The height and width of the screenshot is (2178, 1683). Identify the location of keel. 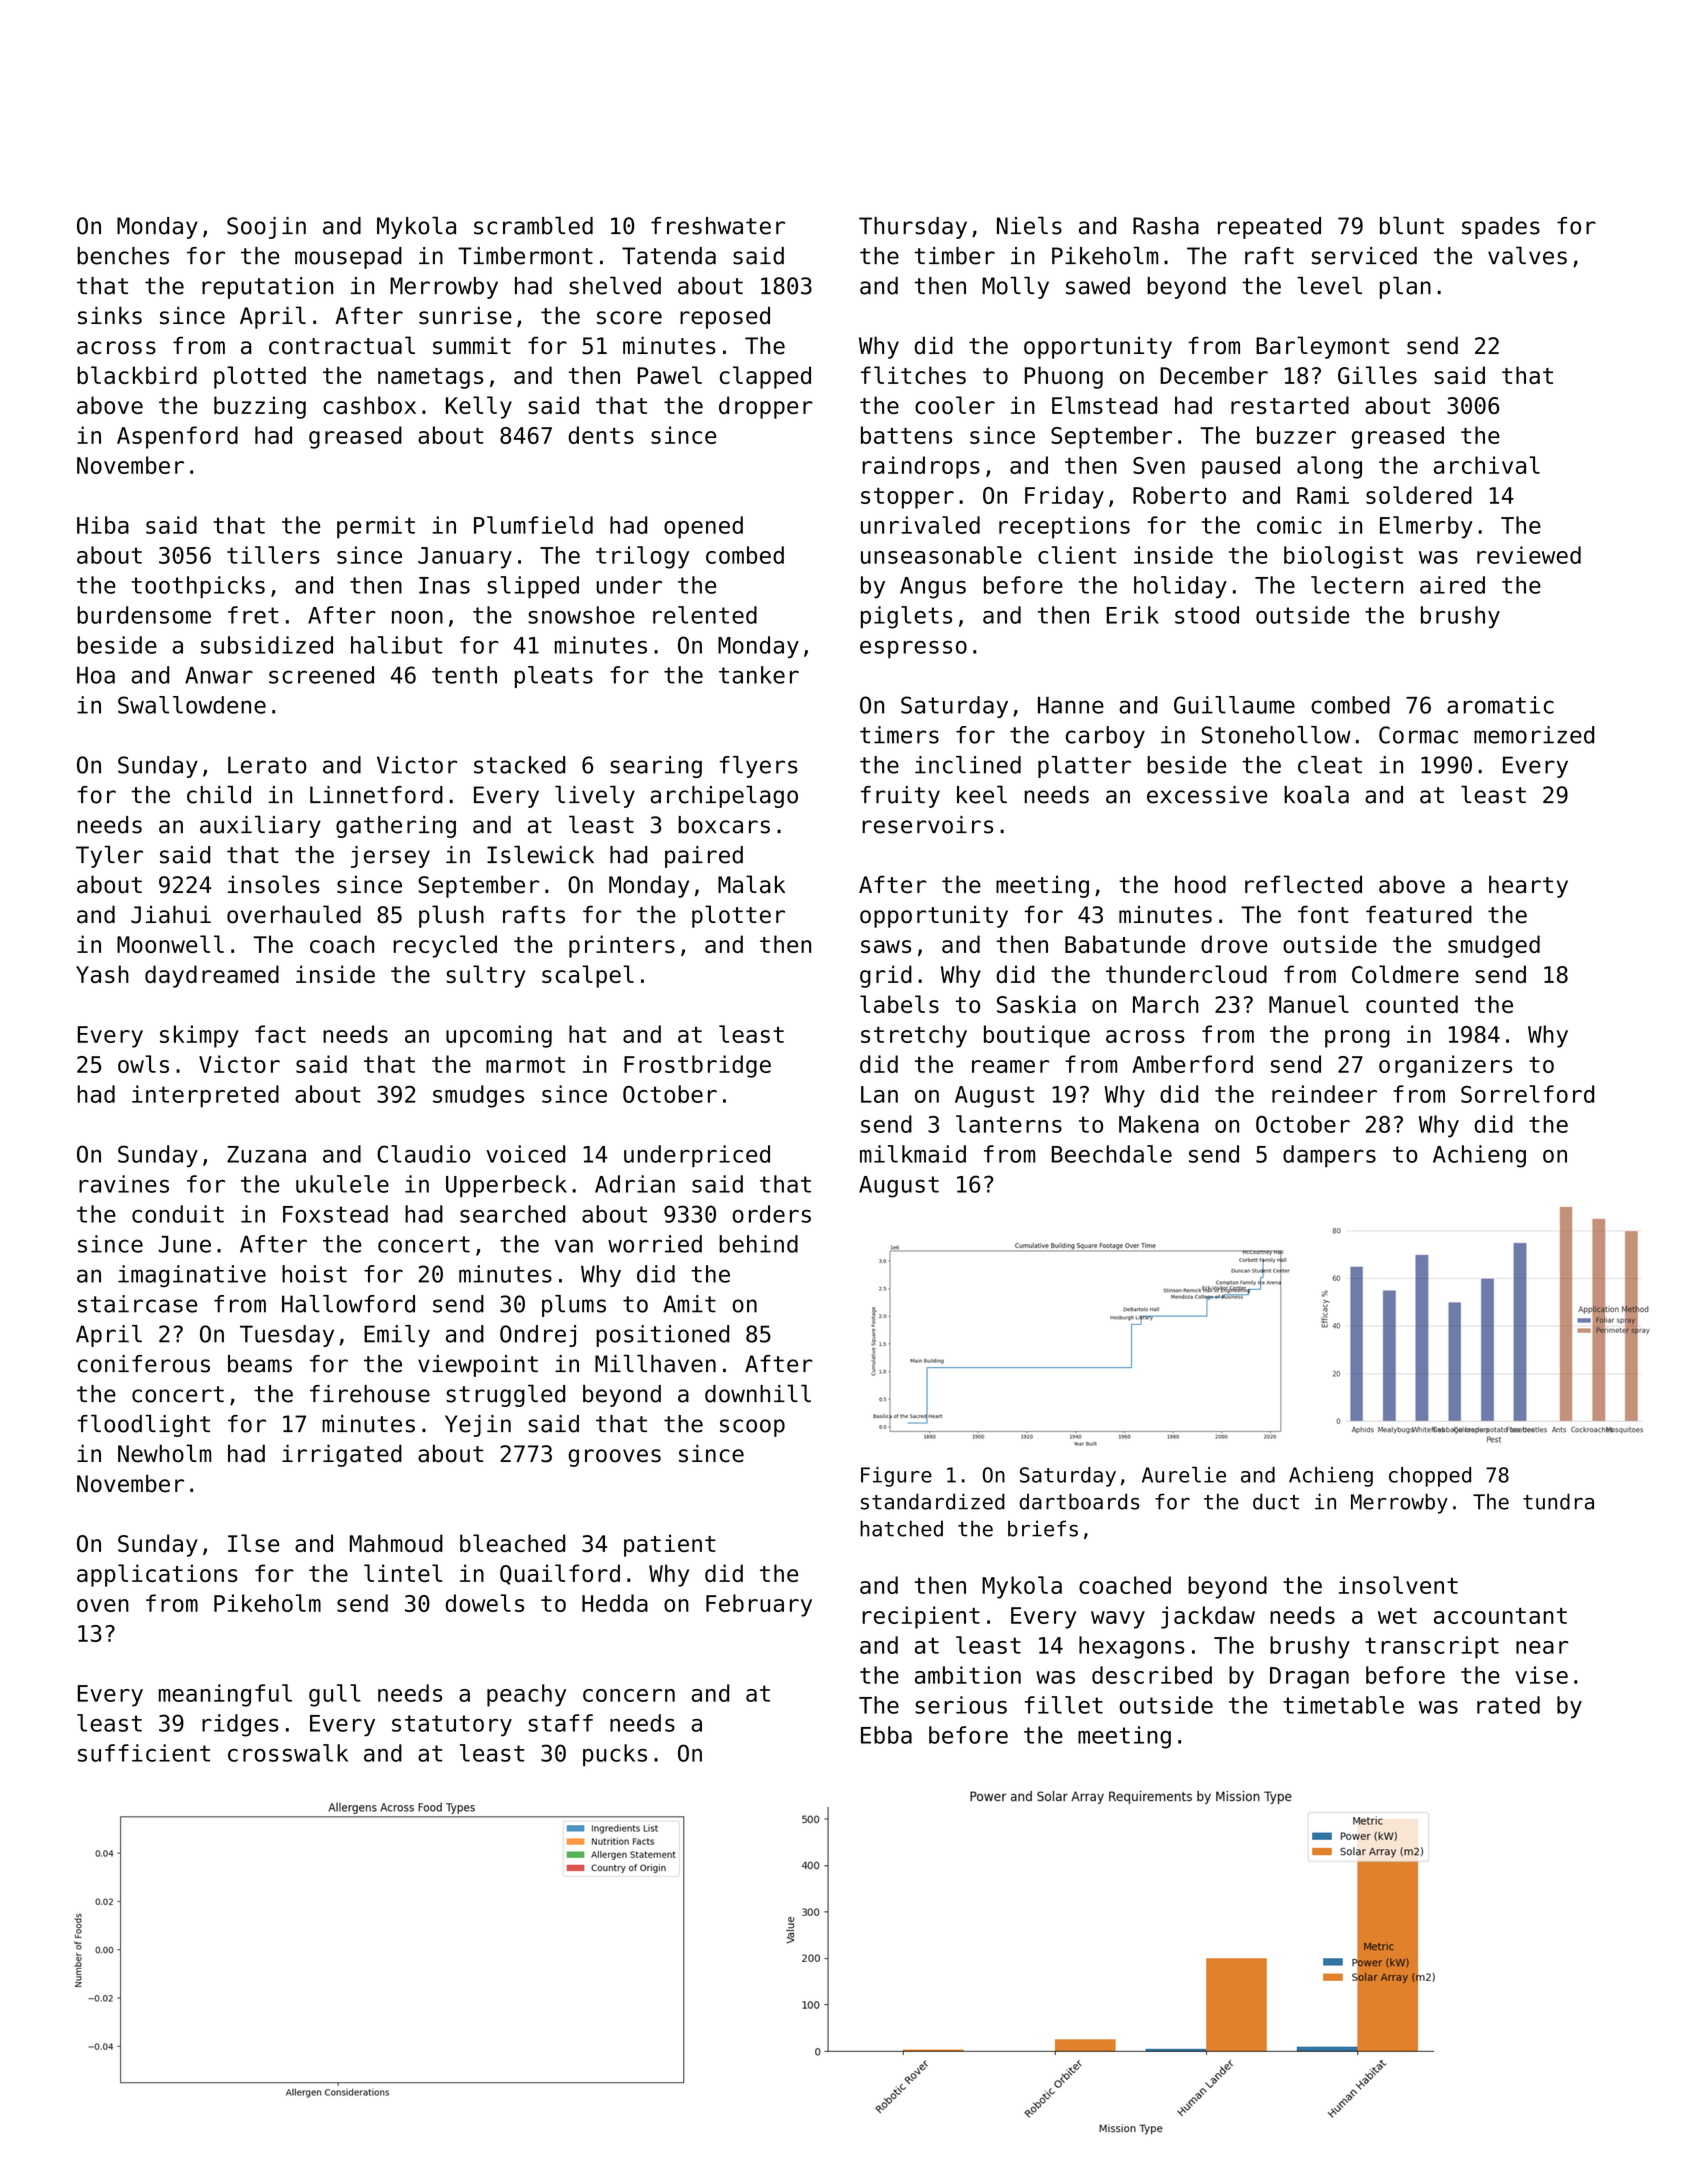
(982, 794).
